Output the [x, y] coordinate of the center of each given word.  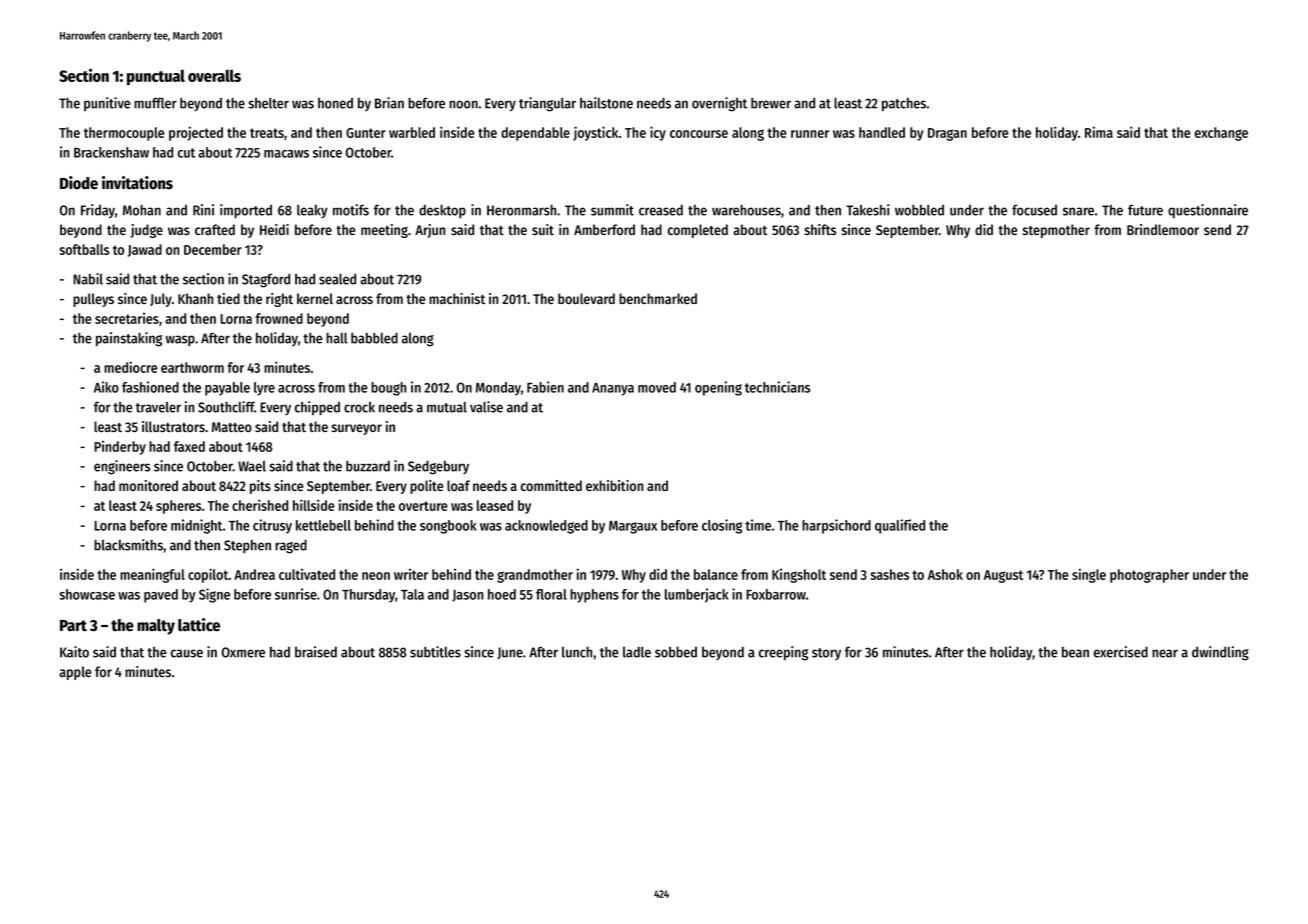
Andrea [254, 574]
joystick [595, 133]
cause [187, 653]
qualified [900, 526]
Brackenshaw [111, 152]
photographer [1149, 576]
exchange [1221, 134]
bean [1075, 652]
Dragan [947, 134]
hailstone [606, 103]
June [510, 653]
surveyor [356, 429]
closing [722, 526]
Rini [203, 210]
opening [718, 388]
